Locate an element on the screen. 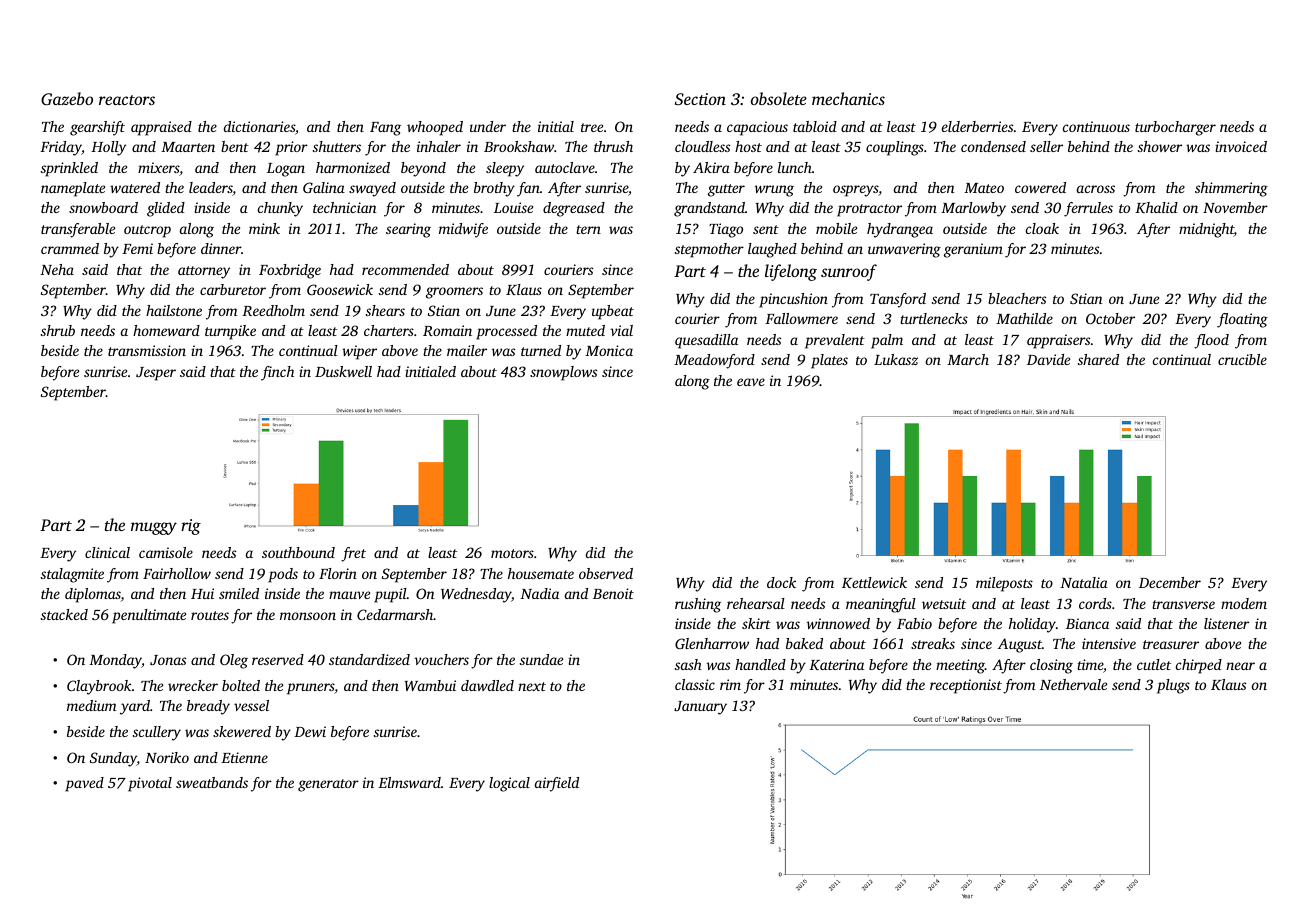 The image size is (1308, 924). Galina is located at coordinates (324, 187).
